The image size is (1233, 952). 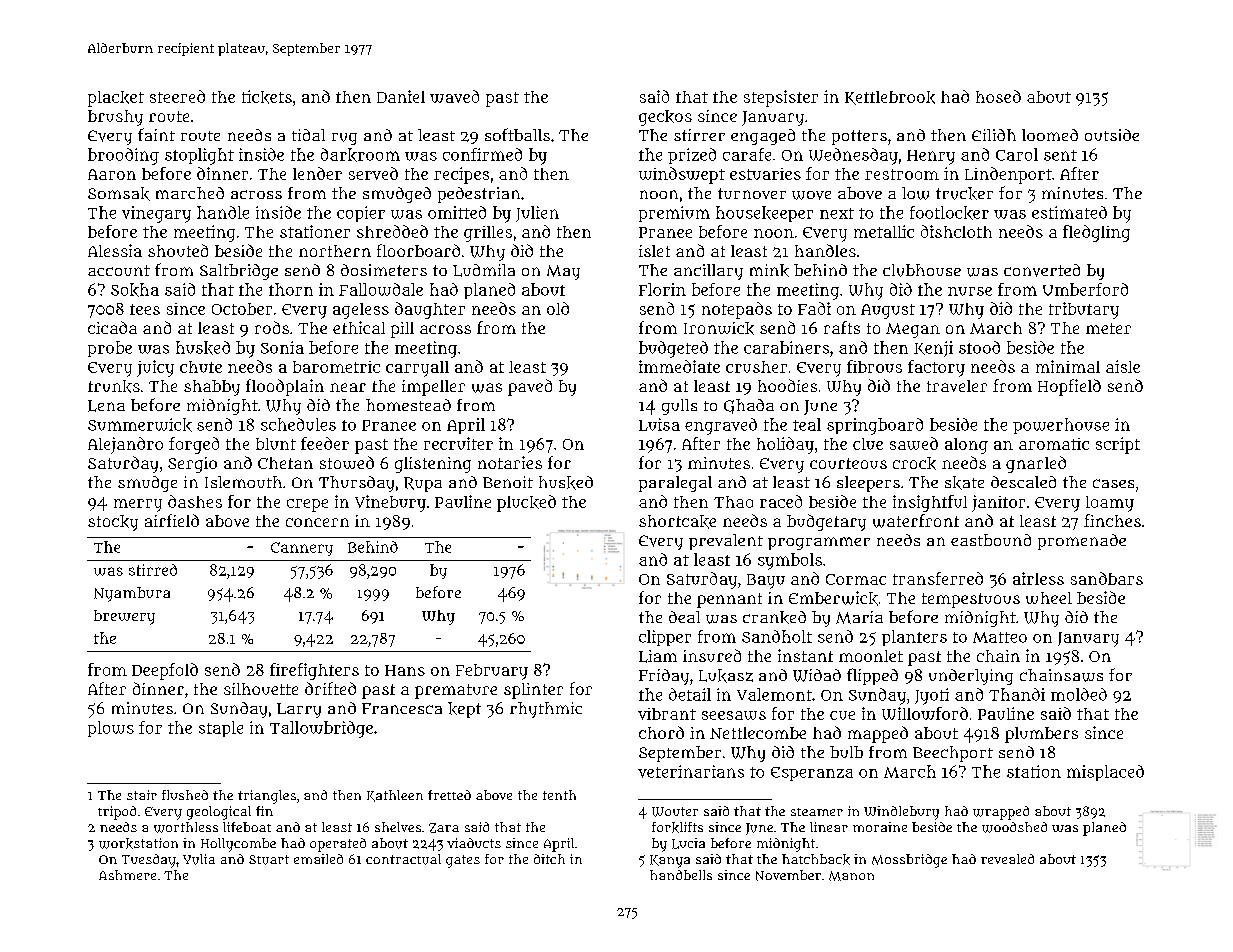 I want to click on outside, so click(x=1112, y=135).
